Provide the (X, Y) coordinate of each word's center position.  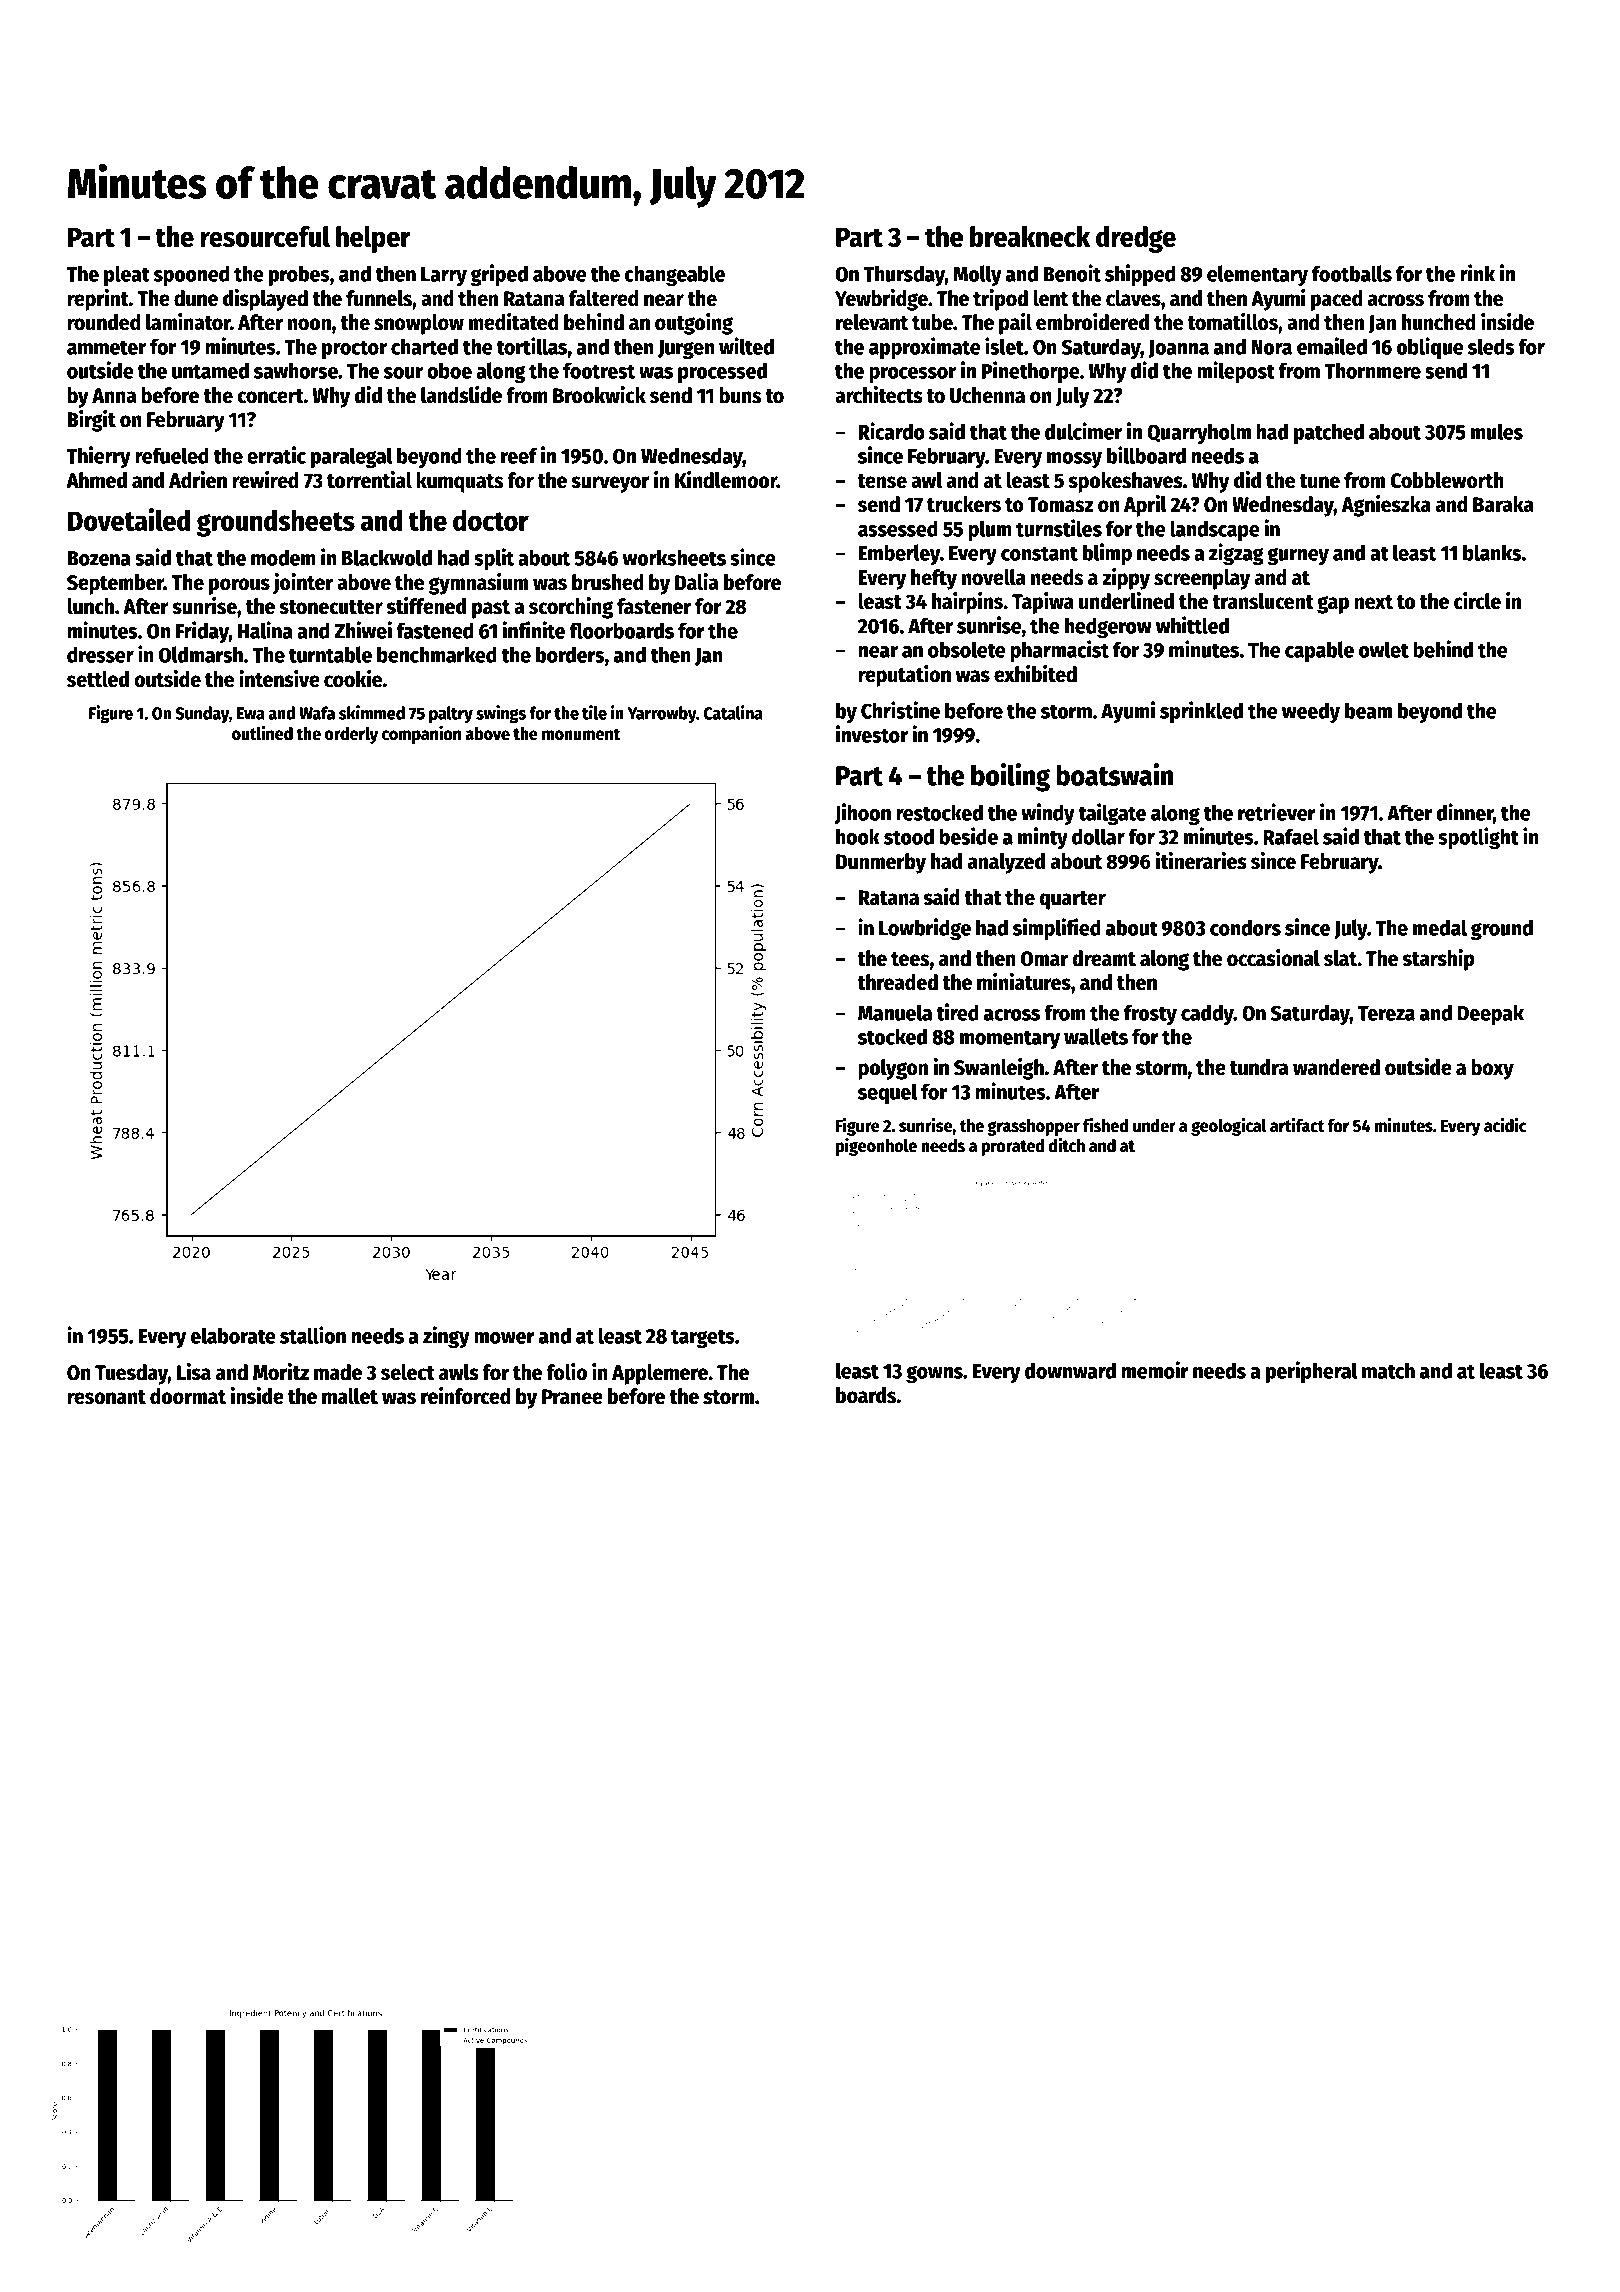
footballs (1352, 273)
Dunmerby (881, 863)
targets (703, 1338)
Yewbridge (881, 300)
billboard (1146, 455)
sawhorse (296, 370)
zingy (446, 1337)
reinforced (466, 1396)
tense (882, 481)
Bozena (99, 558)
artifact (1297, 1125)
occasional (1273, 958)
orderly (351, 735)
